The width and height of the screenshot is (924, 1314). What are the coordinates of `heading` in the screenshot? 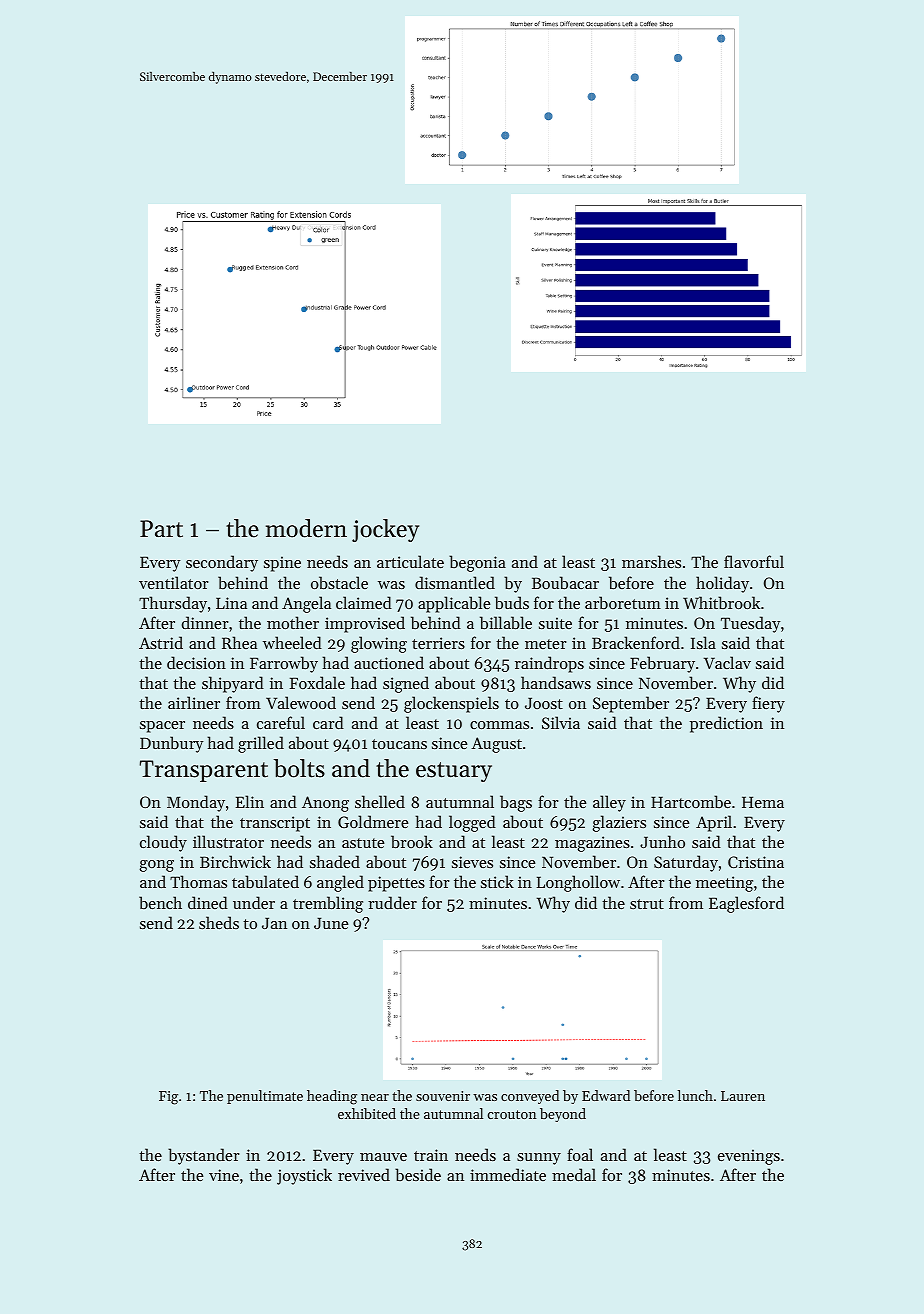 It's located at (332, 1097).
